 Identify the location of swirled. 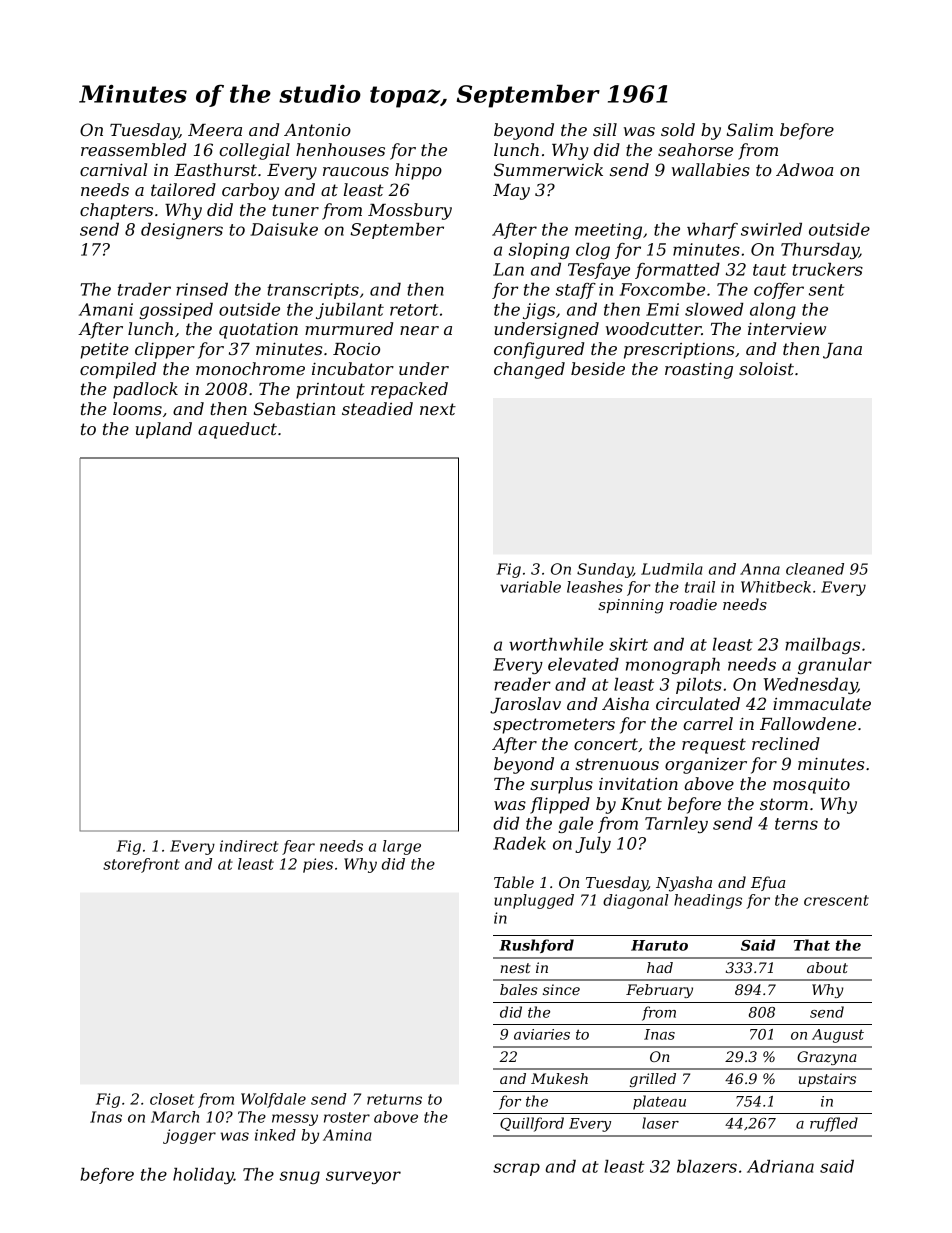
(771, 229).
